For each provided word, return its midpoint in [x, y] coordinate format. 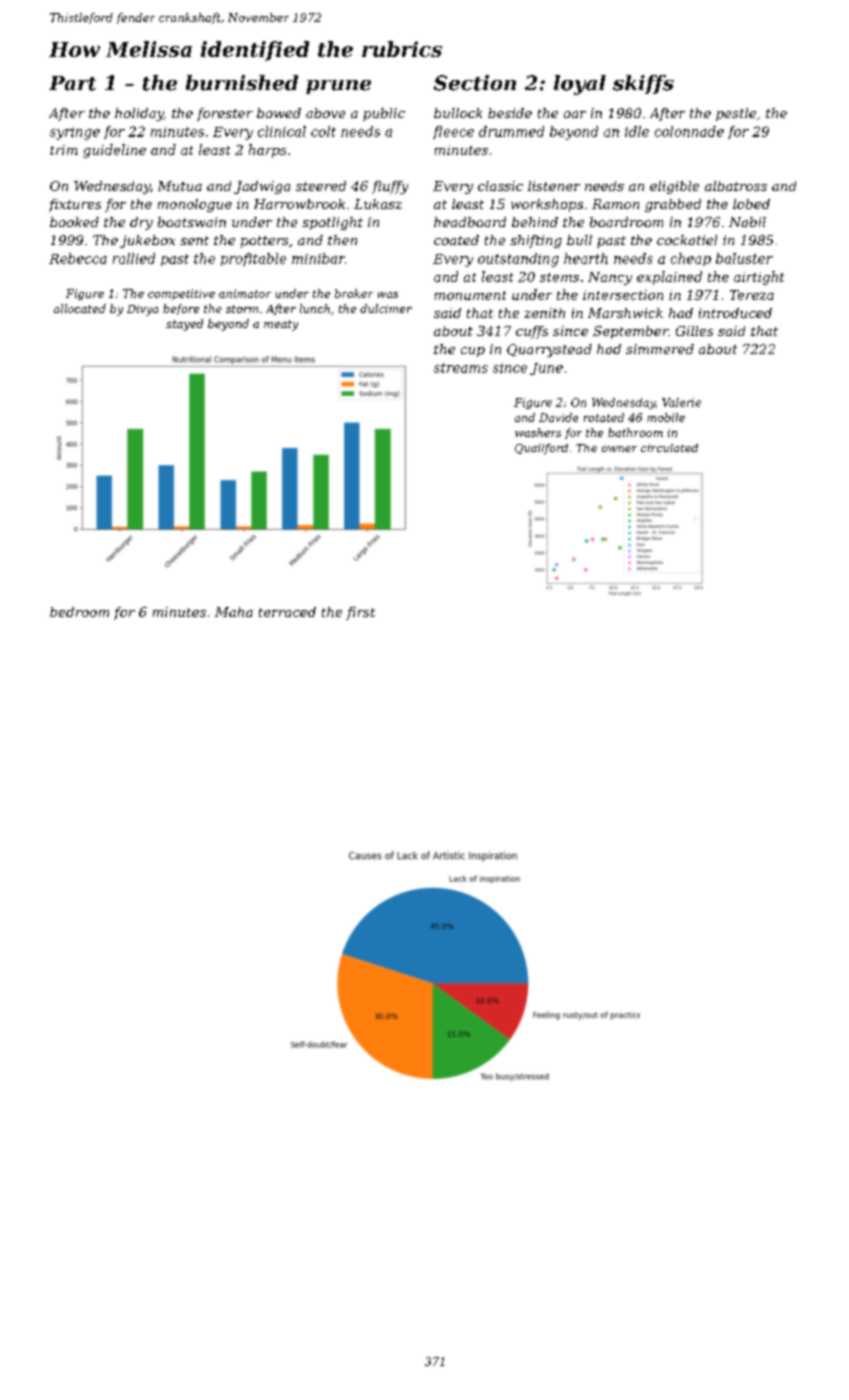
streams [461, 368]
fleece [453, 132]
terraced [287, 612]
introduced [735, 313]
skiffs [643, 84]
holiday [139, 114]
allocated [80, 308]
